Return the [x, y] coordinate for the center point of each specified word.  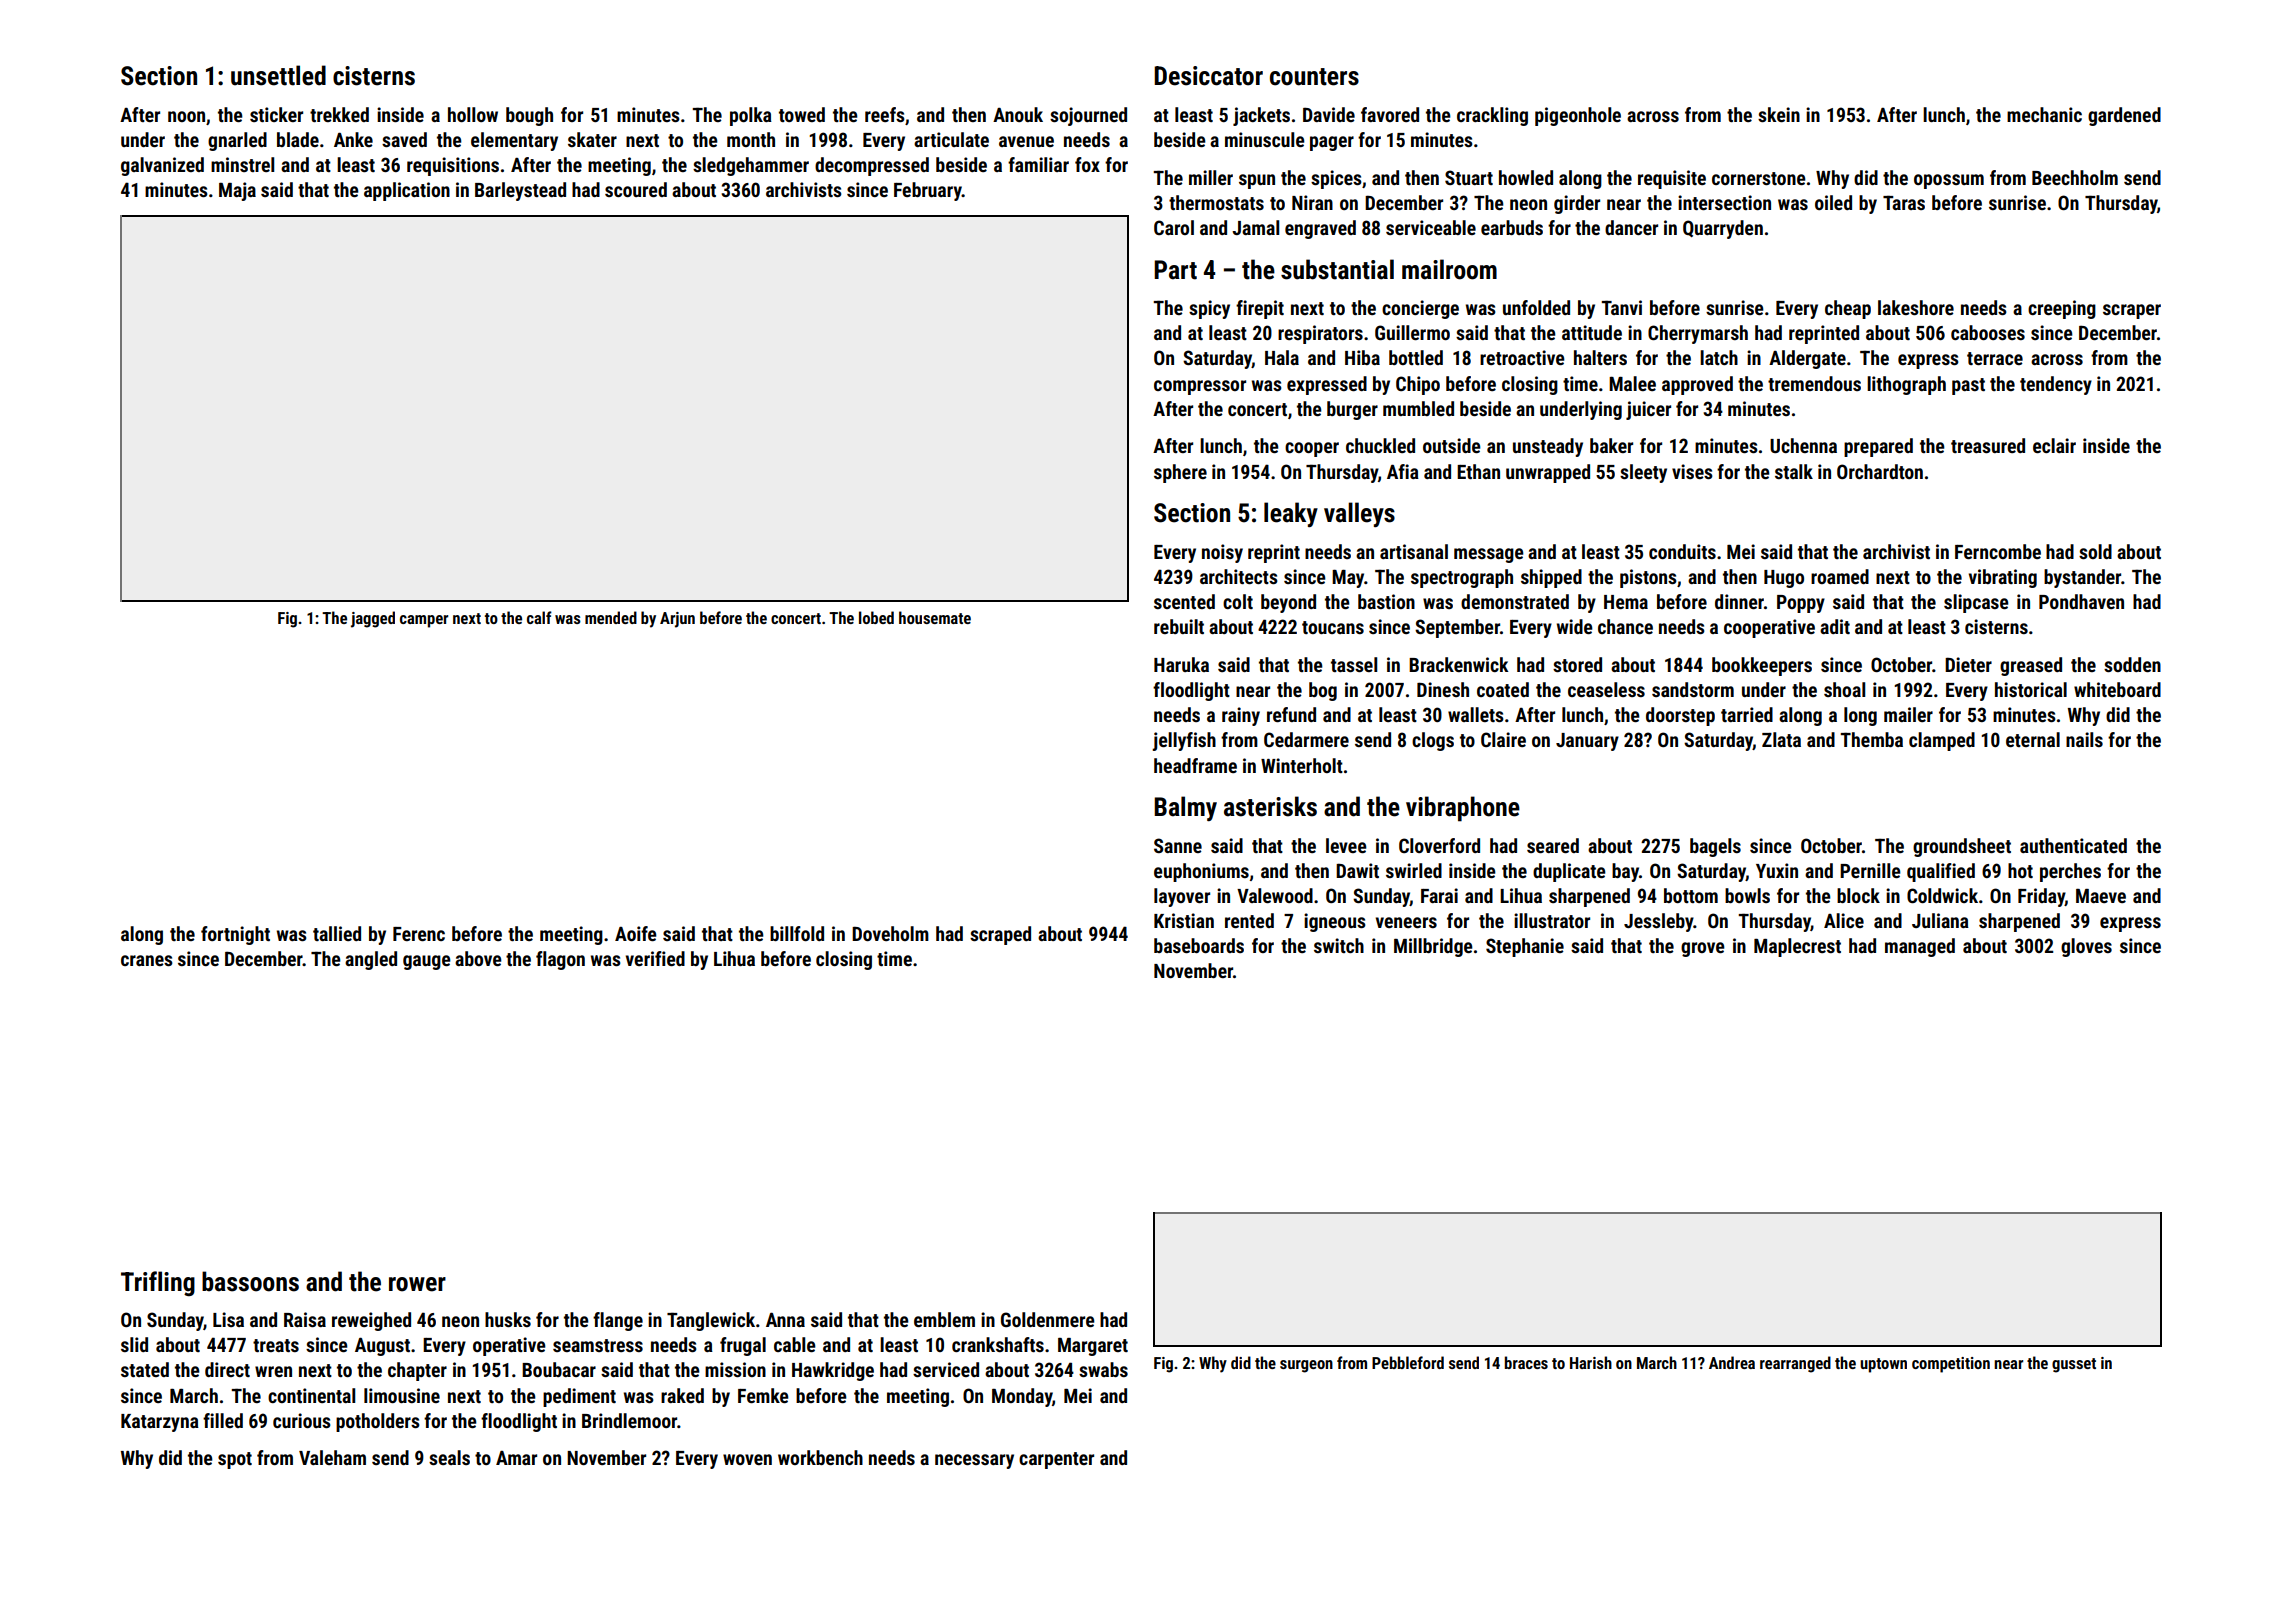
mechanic [2044, 114]
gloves [2086, 947]
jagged [373, 619]
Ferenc [419, 934]
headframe [1195, 765]
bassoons [250, 1281]
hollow [473, 114]
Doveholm [890, 933]
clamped [1942, 741]
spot [235, 1460]
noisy [1222, 553]
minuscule [1265, 139]
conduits [1682, 551]
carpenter [1056, 1460]
